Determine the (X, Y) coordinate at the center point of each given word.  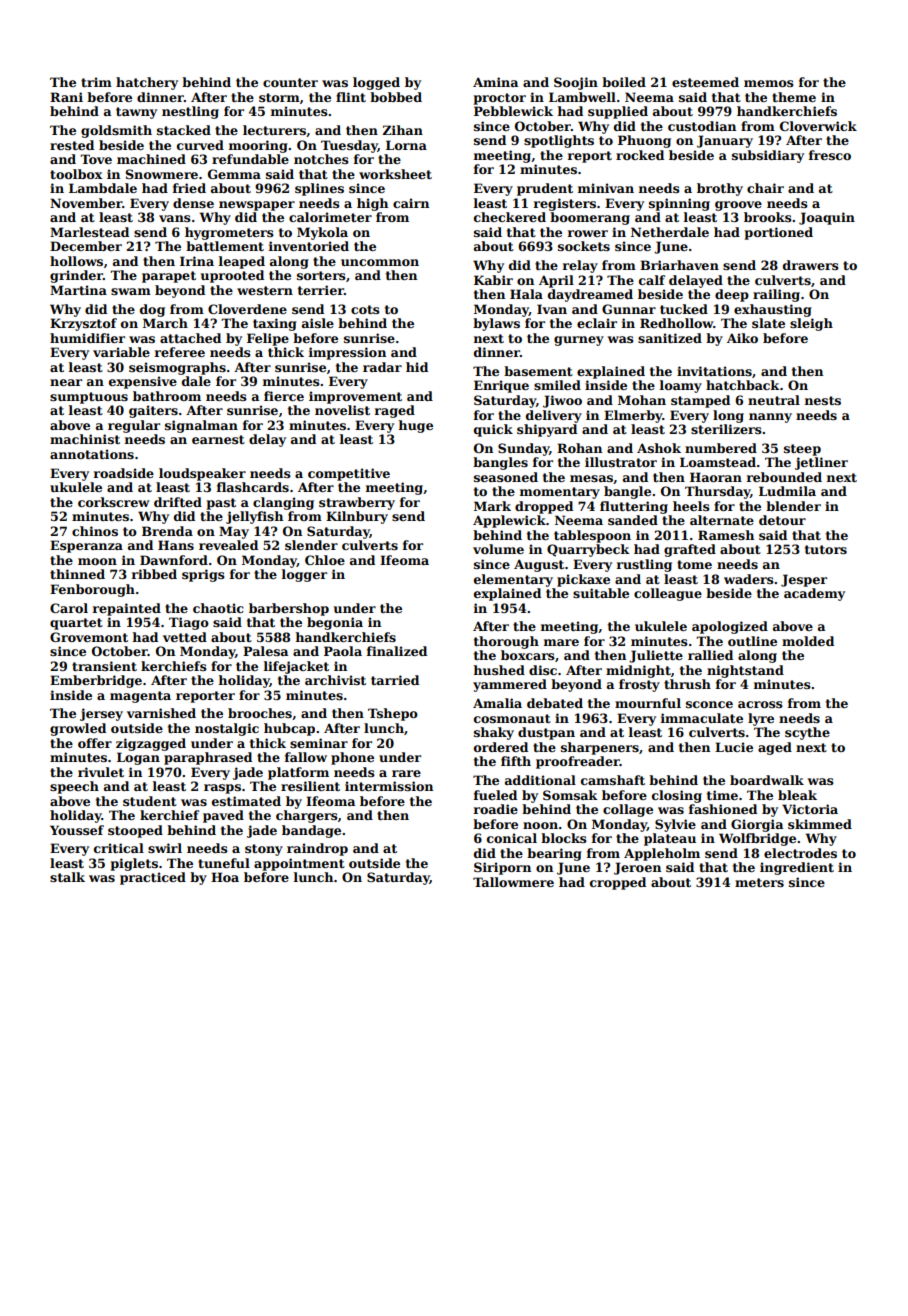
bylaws (496, 324)
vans (175, 218)
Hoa (225, 877)
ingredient (797, 868)
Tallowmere (513, 882)
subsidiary (768, 156)
